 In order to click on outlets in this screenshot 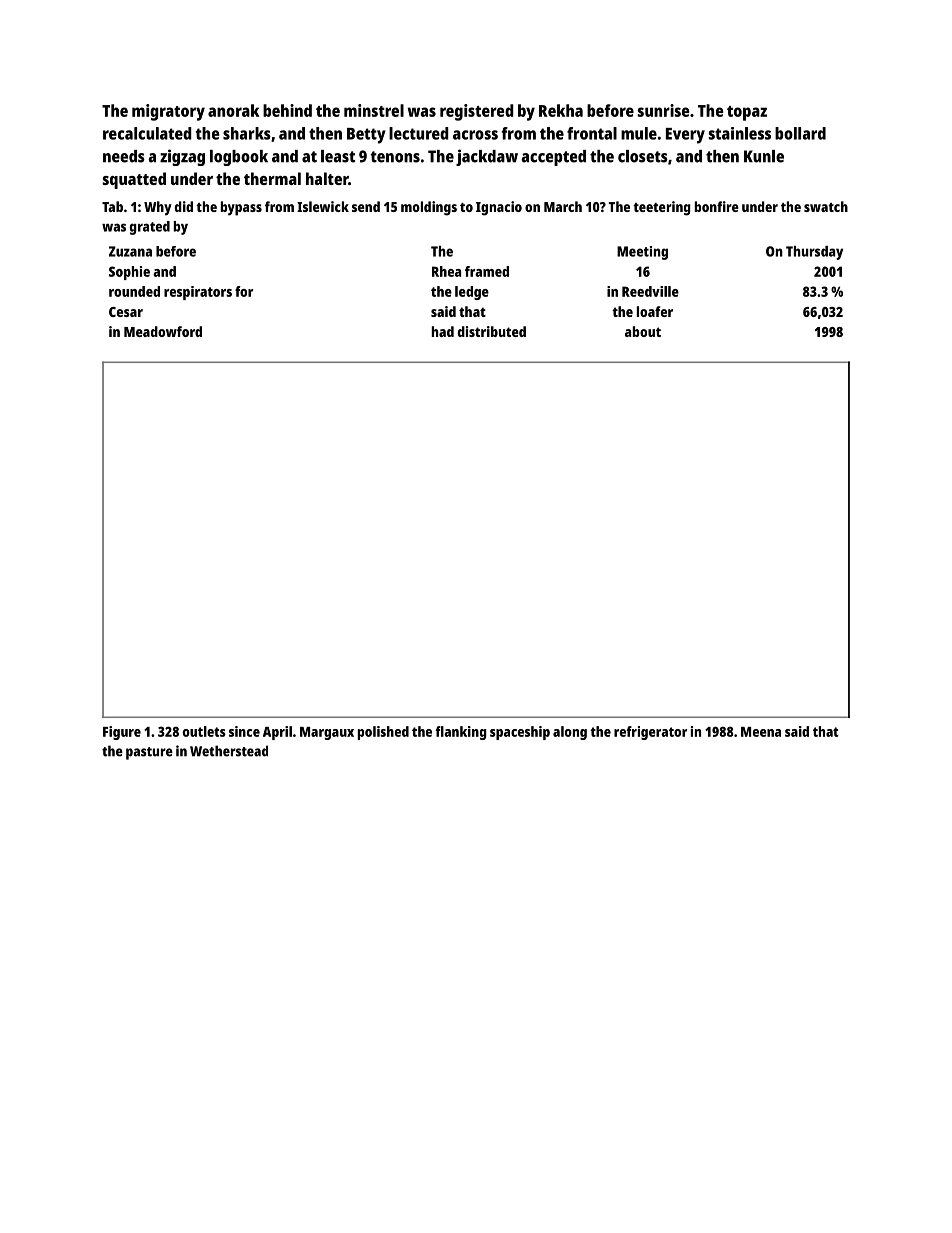, I will do `click(204, 731)`.
